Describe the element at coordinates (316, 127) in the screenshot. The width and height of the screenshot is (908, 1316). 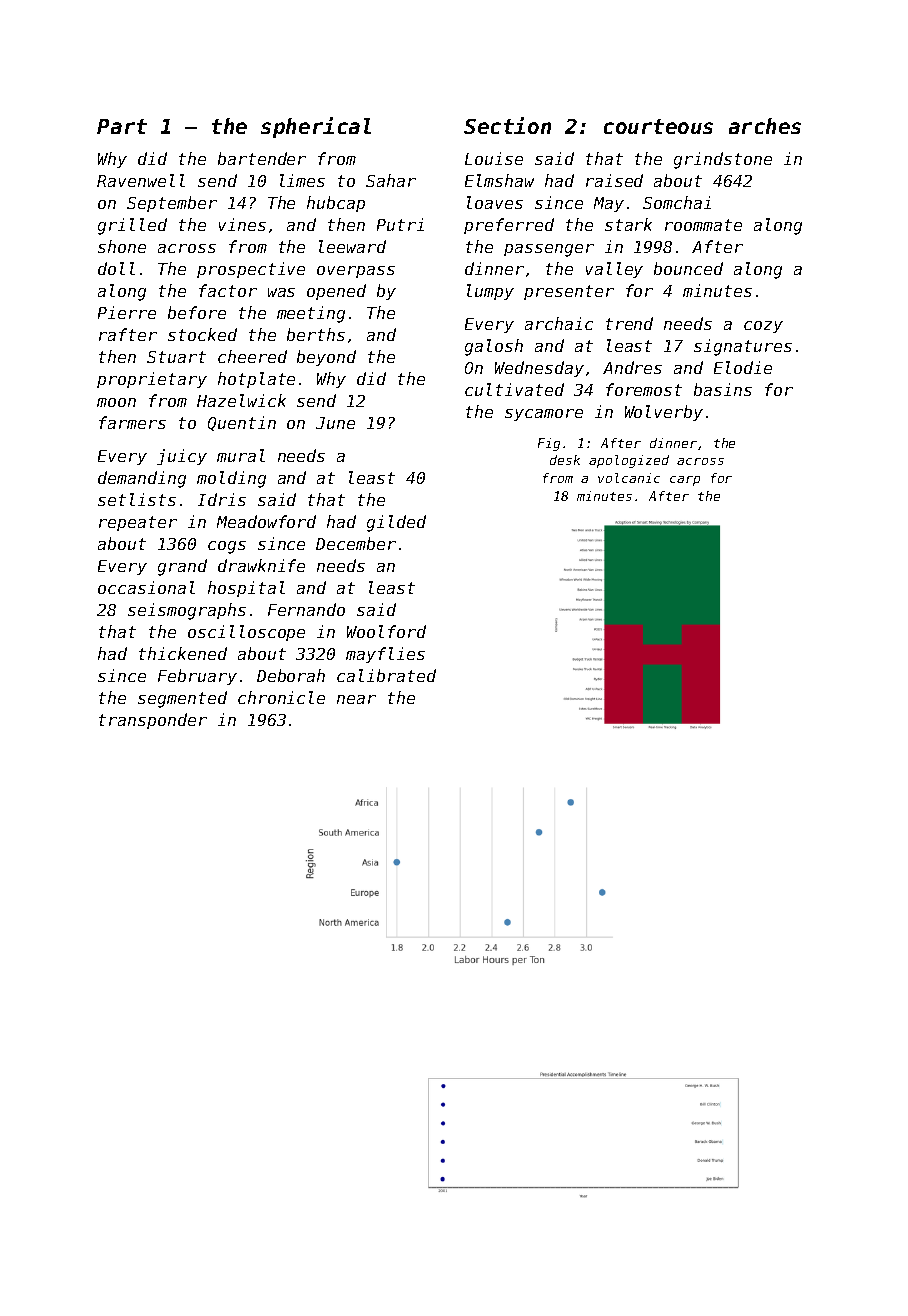
I see `spherical` at that location.
